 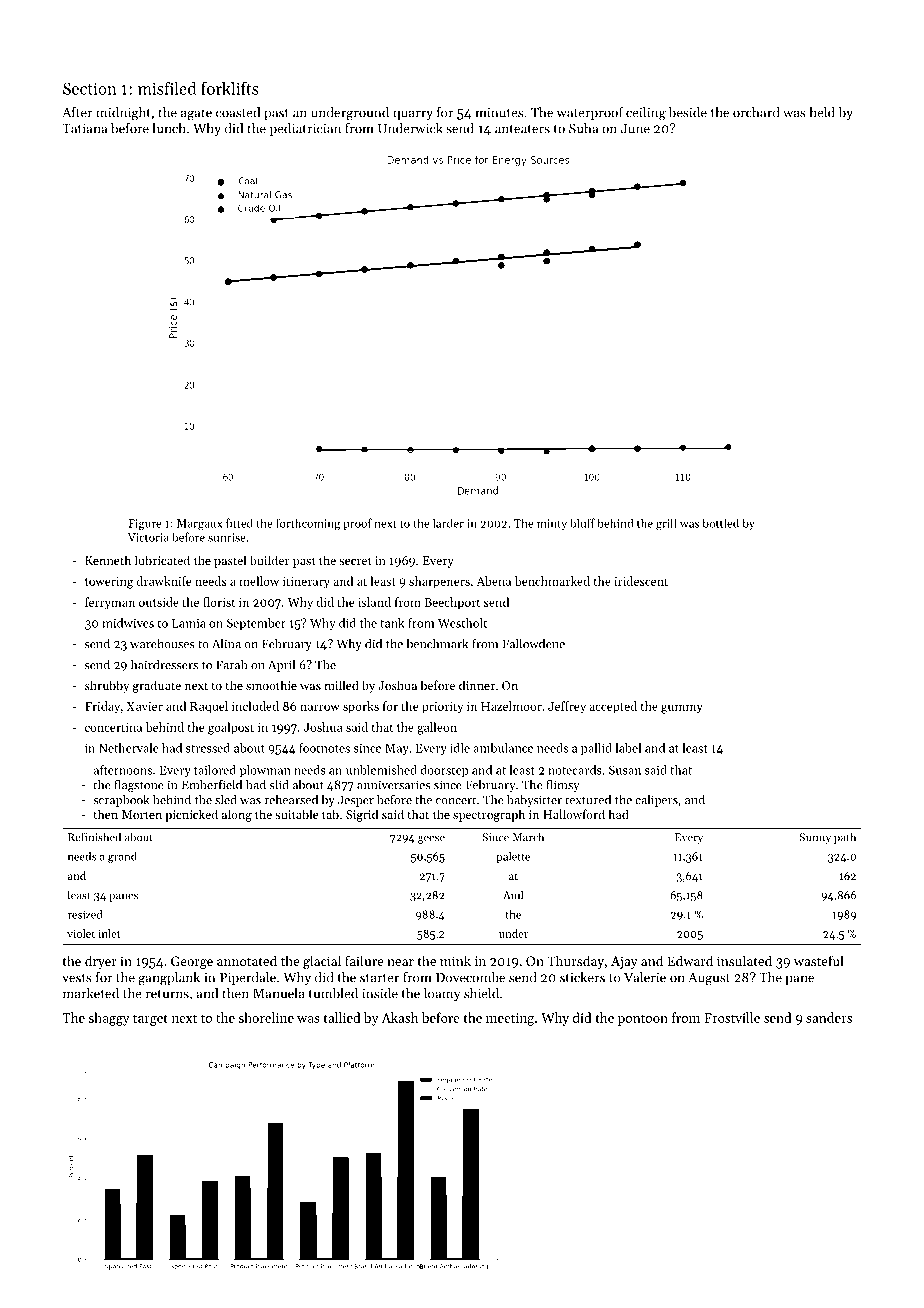 I want to click on vests, so click(x=77, y=978).
